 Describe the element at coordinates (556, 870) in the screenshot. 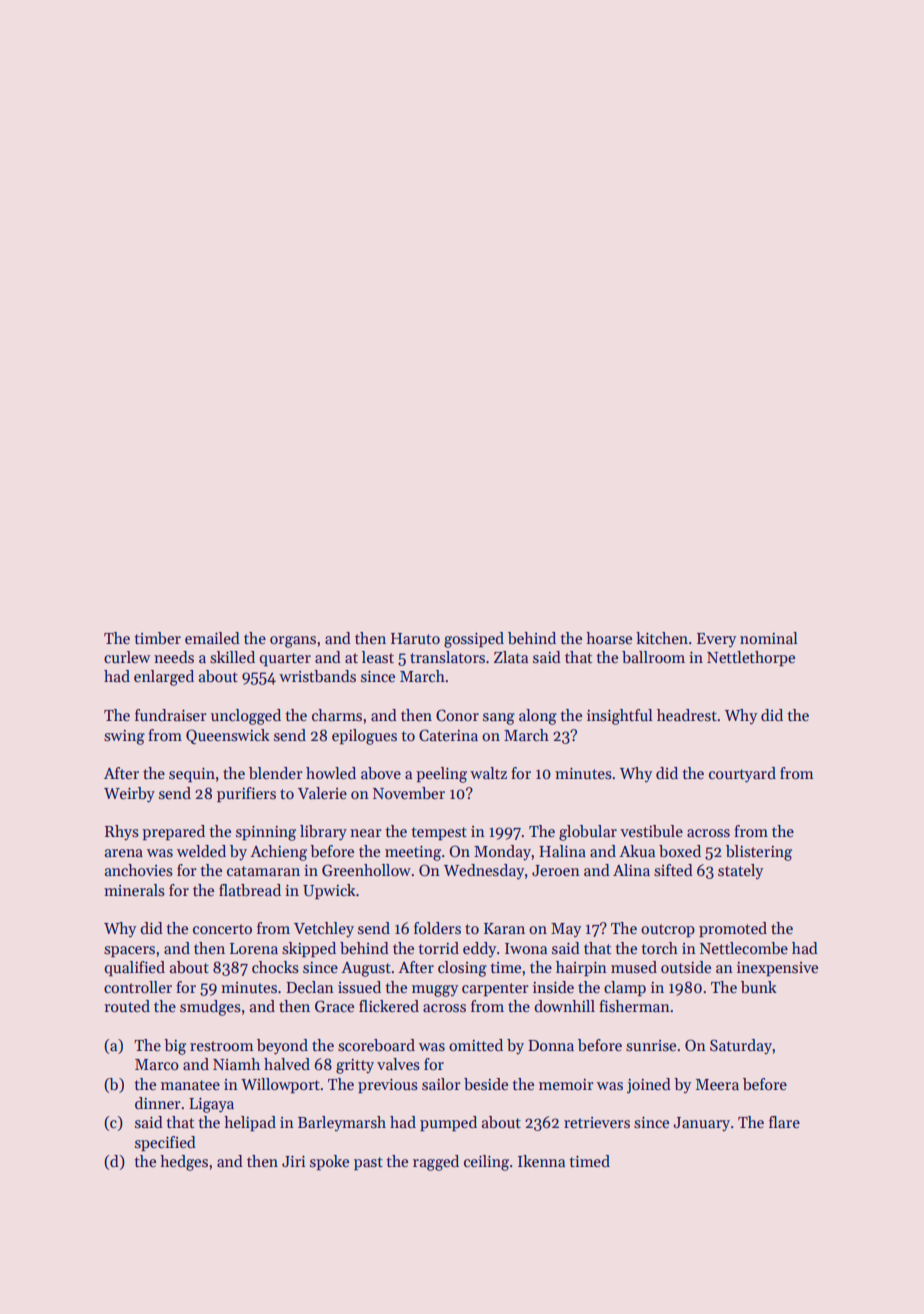

I see `Jeroen` at that location.
